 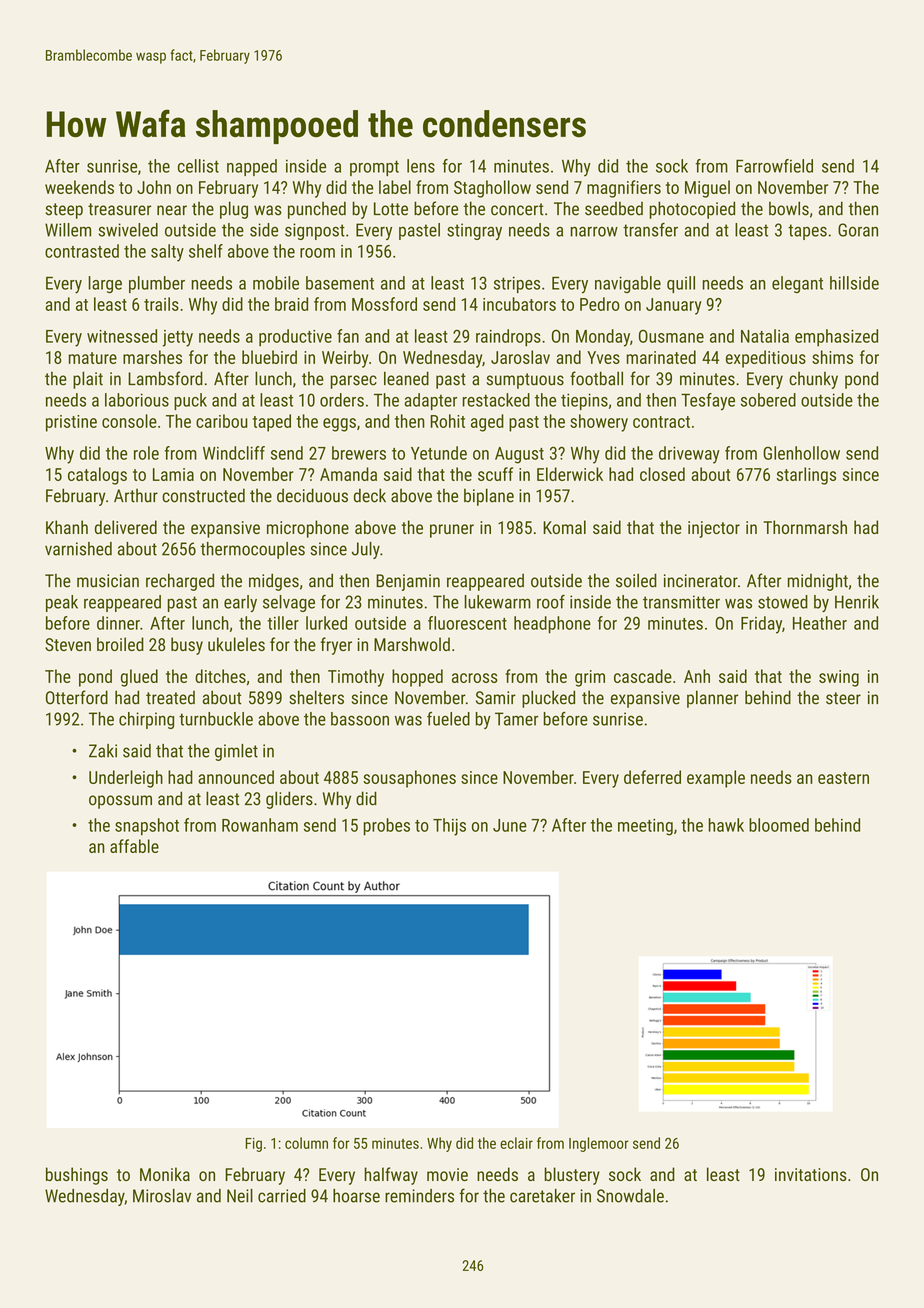 I want to click on caretaker, so click(x=542, y=1196).
